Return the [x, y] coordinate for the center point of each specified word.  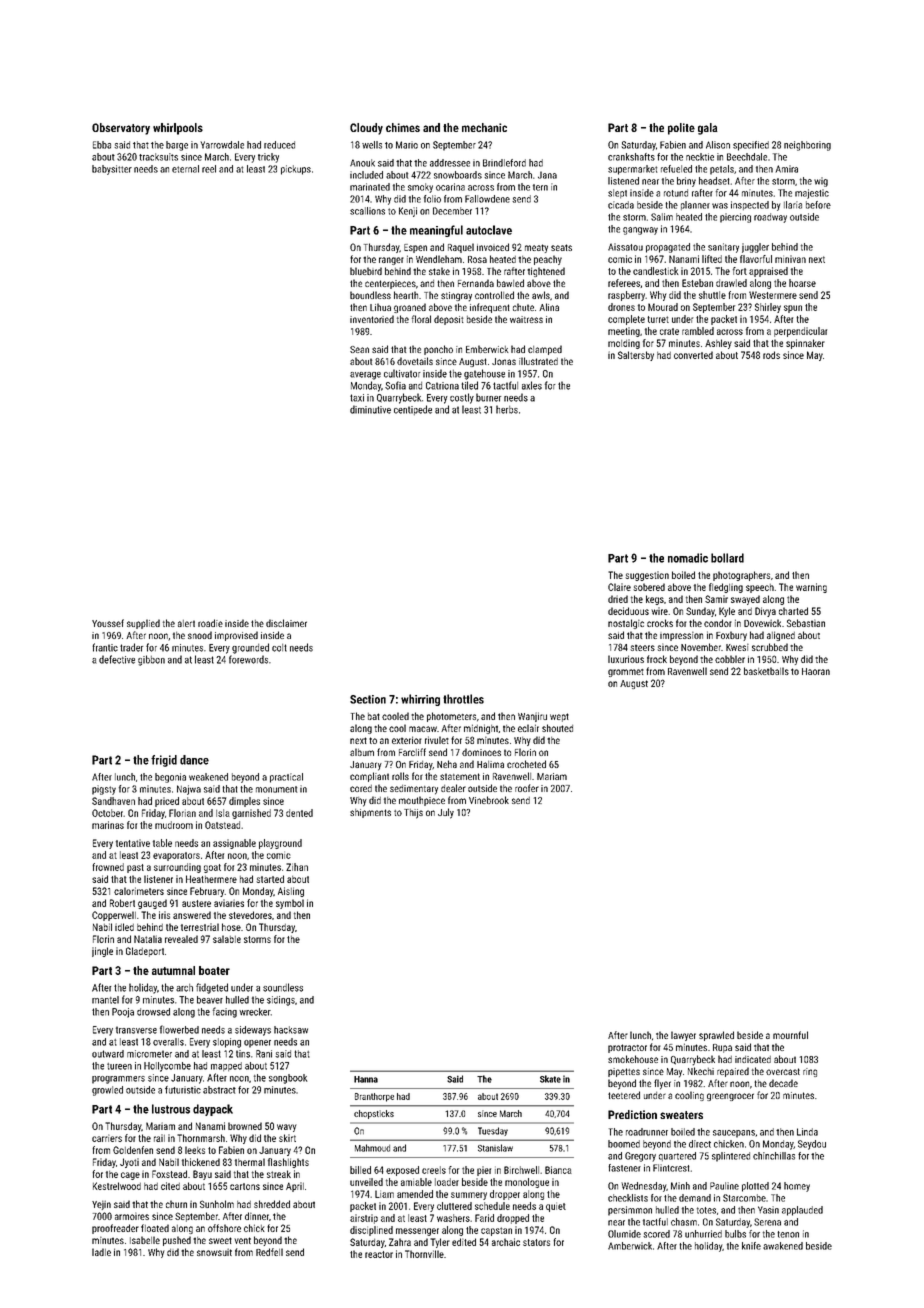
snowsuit [214, 1252]
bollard [727, 558]
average [365, 376]
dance [194, 760]
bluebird [366, 271]
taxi [357, 398]
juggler [755, 248]
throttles [463, 699]
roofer [527, 788]
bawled [510, 283]
